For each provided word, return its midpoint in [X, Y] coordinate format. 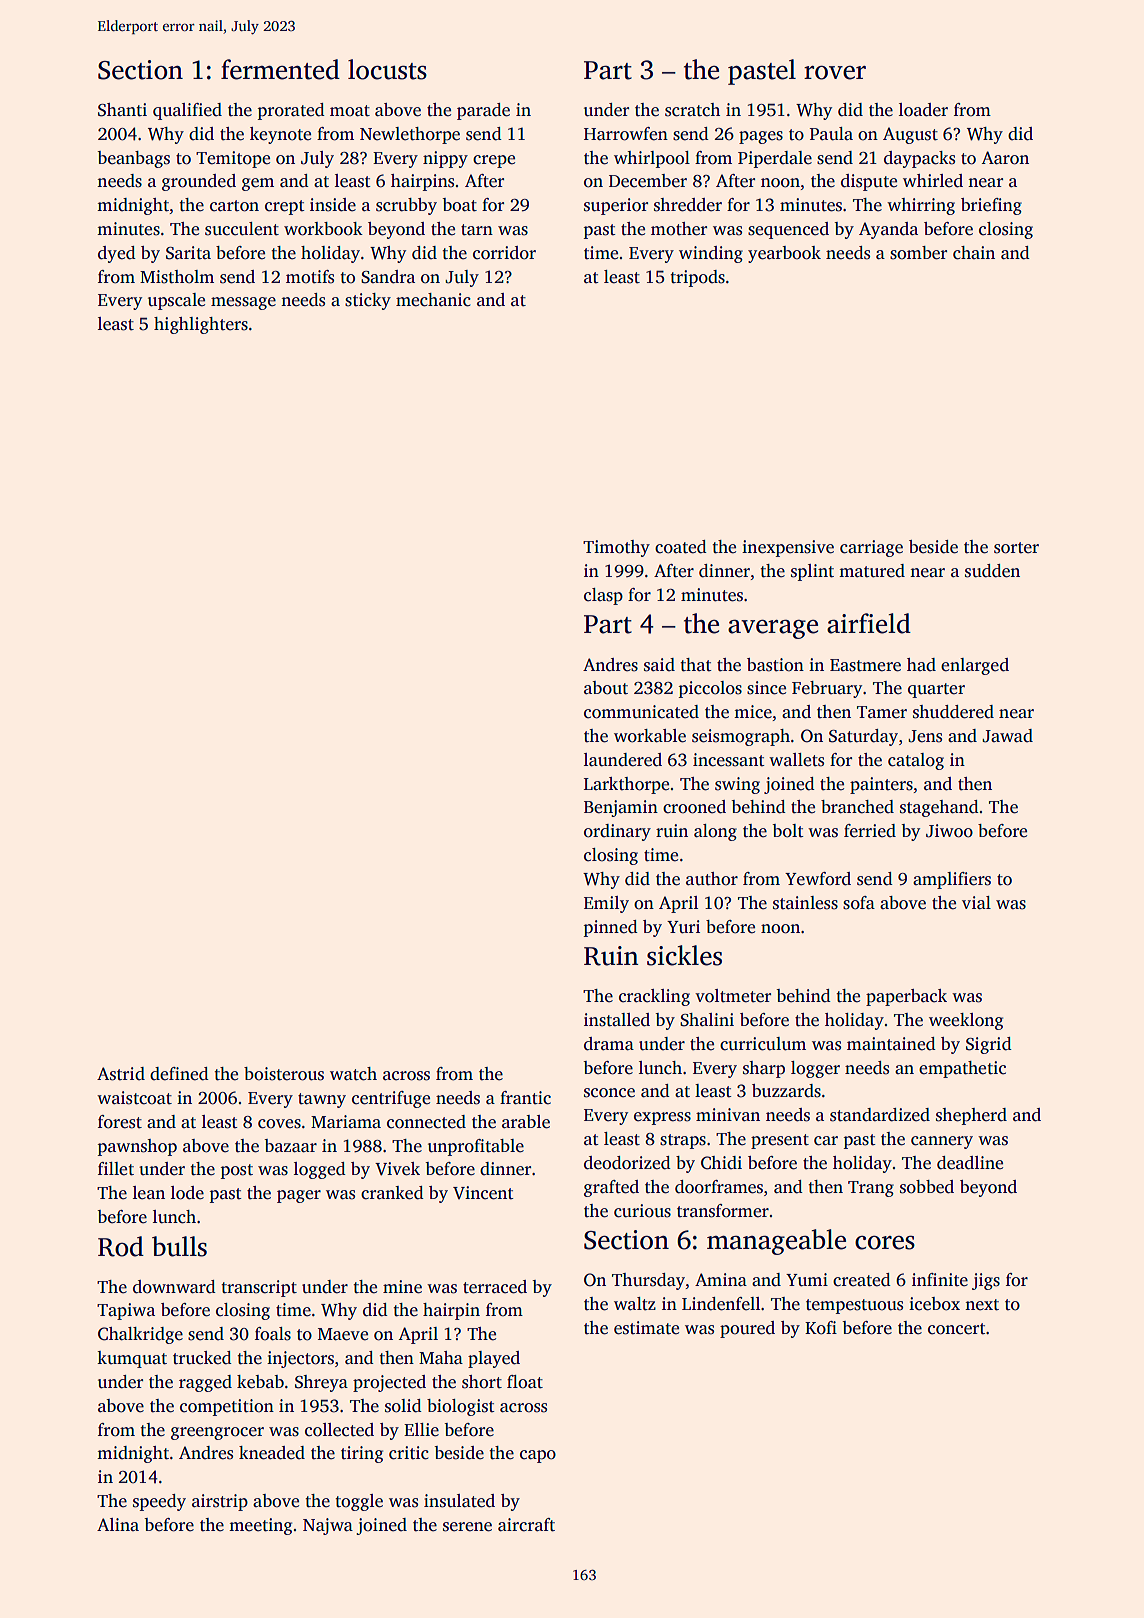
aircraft [526, 1525]
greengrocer [217, 1433]
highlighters [201, 325]
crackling [654, 997]
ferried [870, 831]
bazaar [291, 1145]
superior [616, 206]
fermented [280, 69]
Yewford [818, 879]
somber [919, 253]
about [606, 688]
